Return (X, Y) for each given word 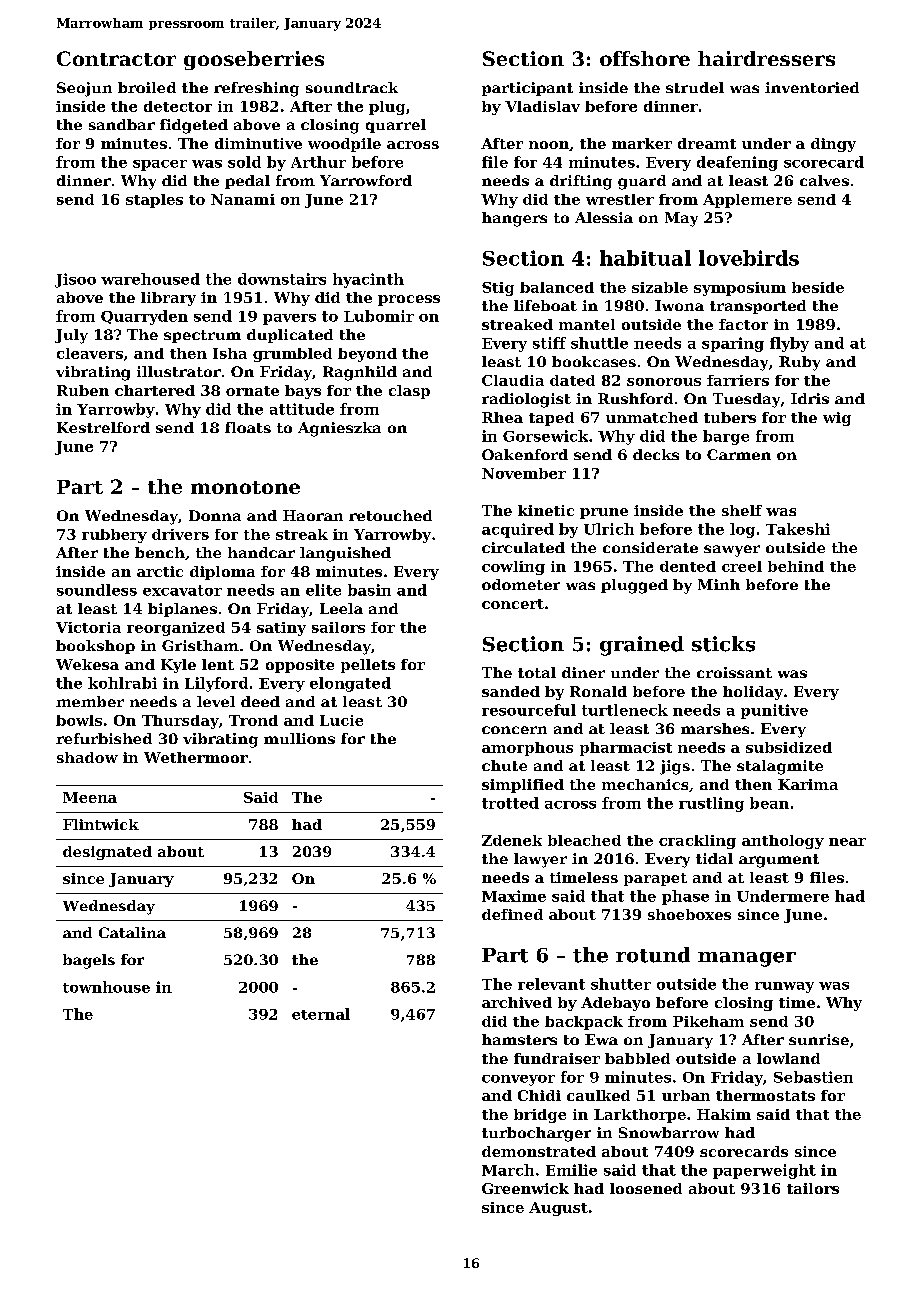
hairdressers (766, 58)
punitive (774, 711)
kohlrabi (122, 683)
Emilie (571, 1170)
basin (369, 590)
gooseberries (254, 60)
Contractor (116, 58)
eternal (321, 1014)
